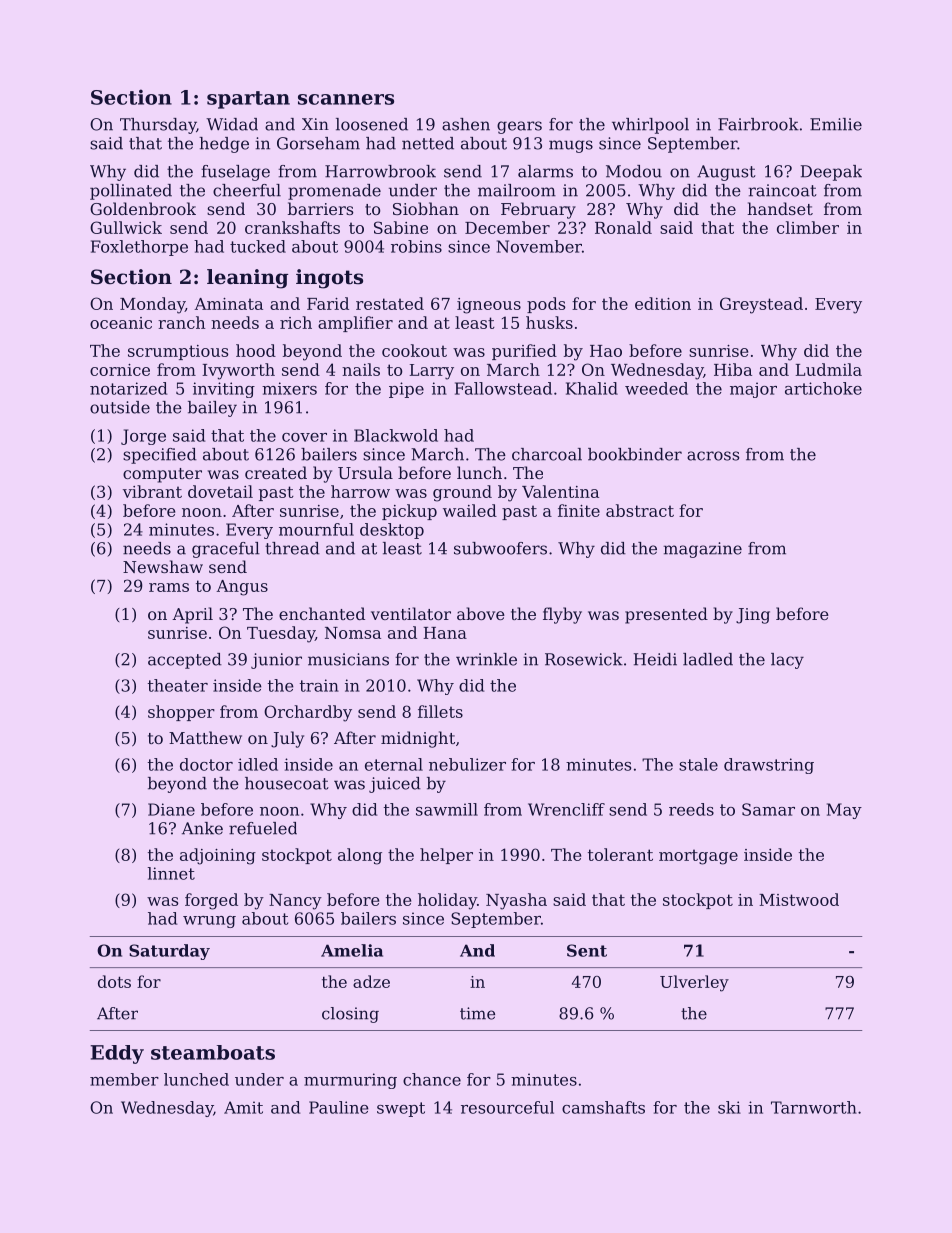  I want to click on theater, so click(178, 685).
